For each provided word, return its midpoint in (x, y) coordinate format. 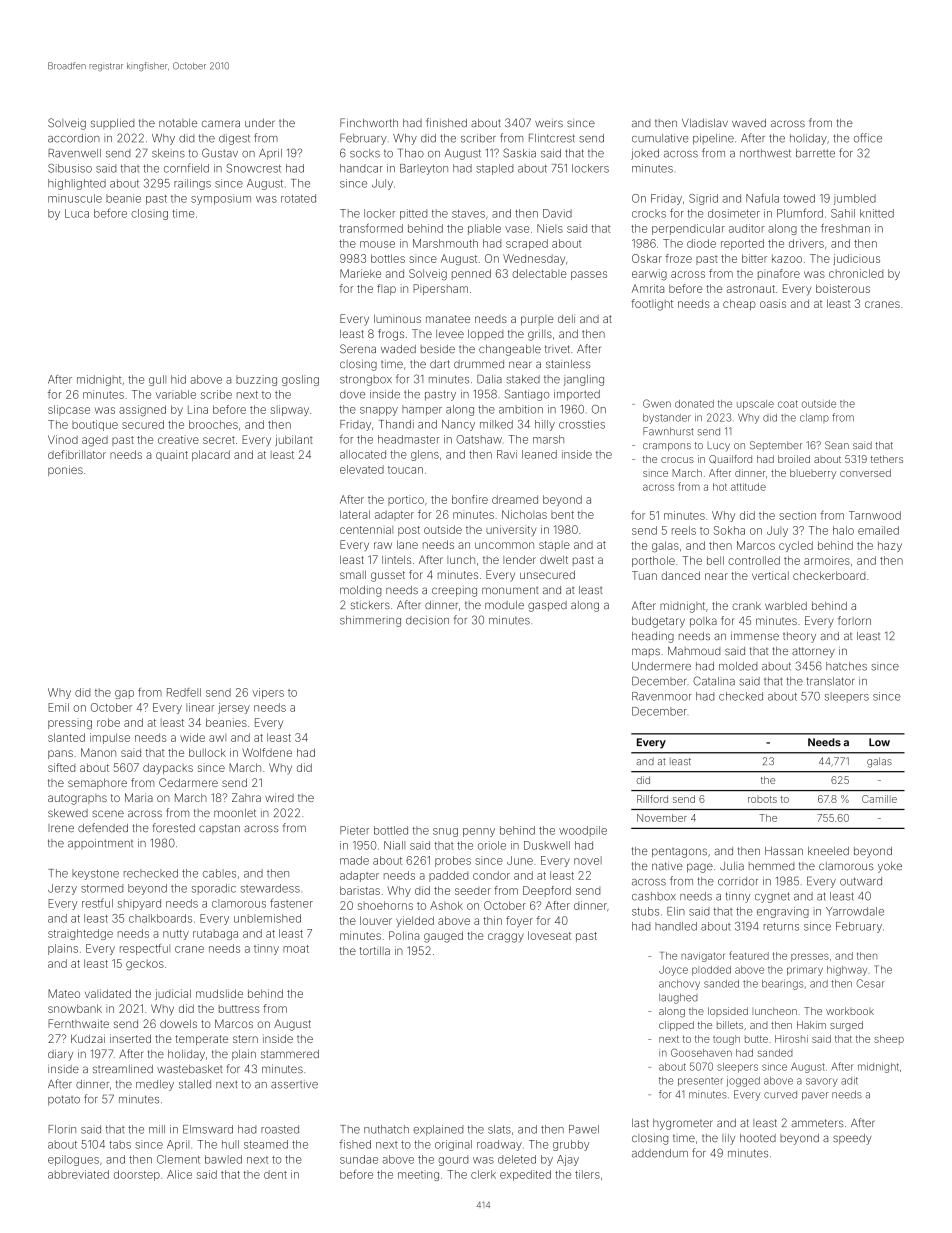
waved (749, 123)
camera (221, 124)
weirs (549, 124)
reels (684, 530)
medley (155, 1085)
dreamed (515, 499)
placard (211, 455)
